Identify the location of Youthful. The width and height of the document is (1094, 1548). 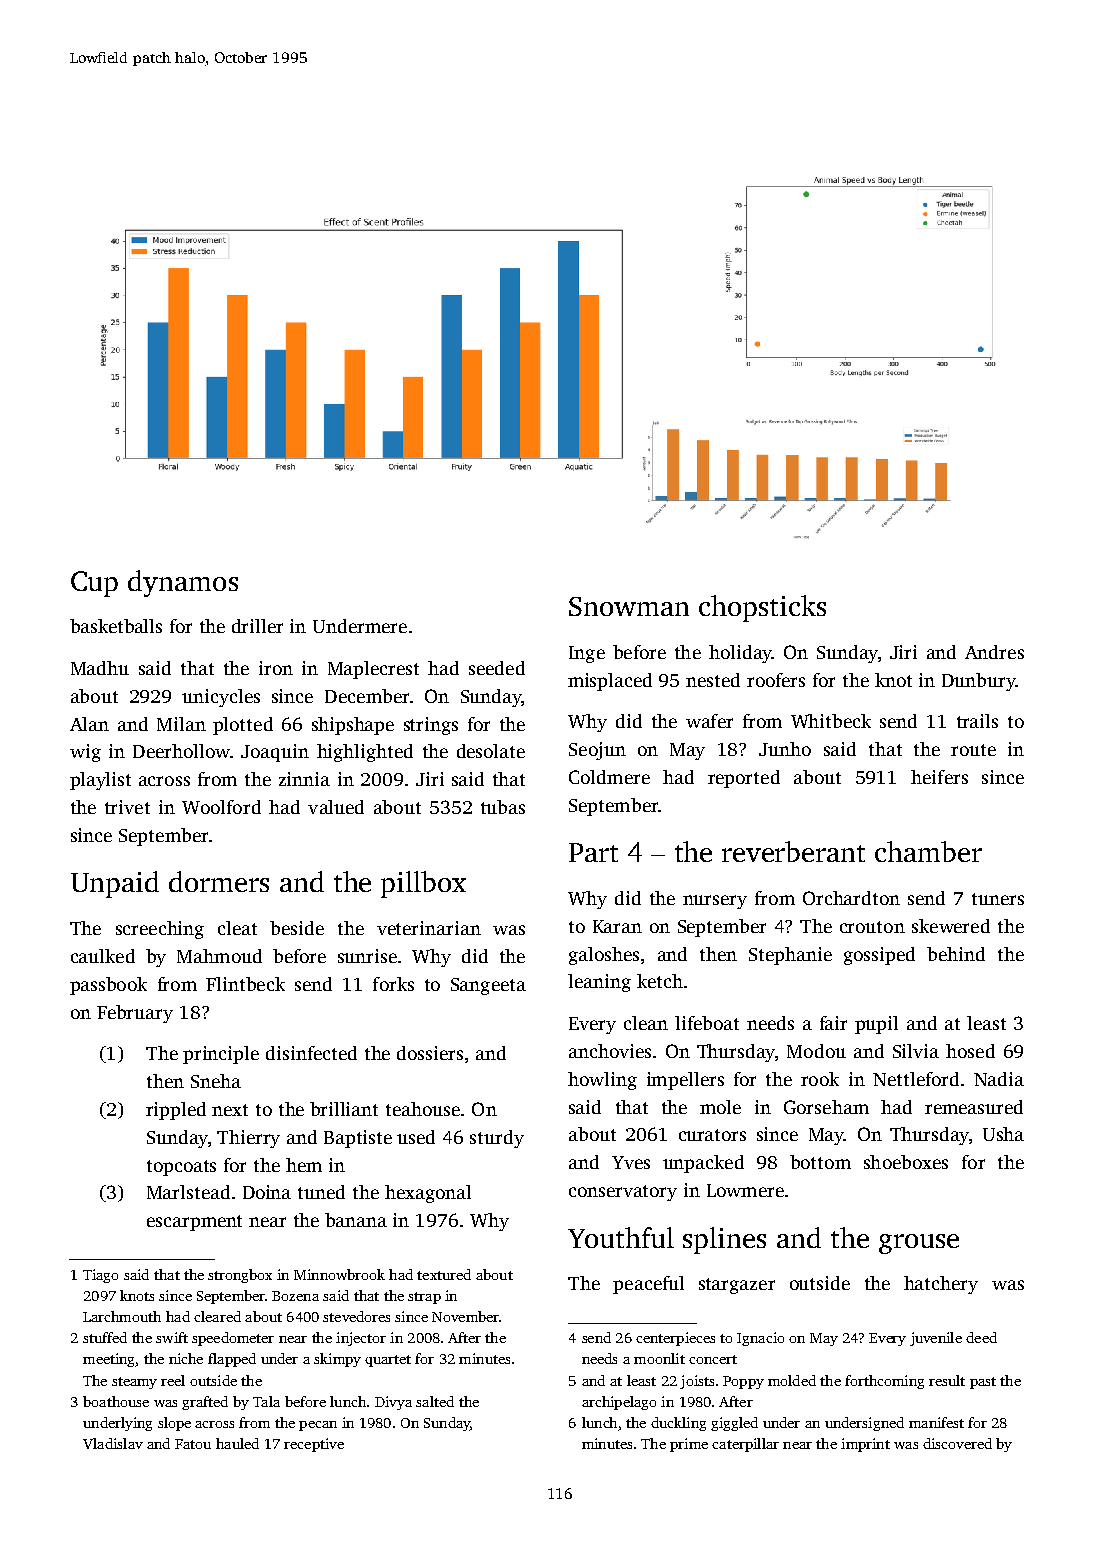
(621, 1237).
